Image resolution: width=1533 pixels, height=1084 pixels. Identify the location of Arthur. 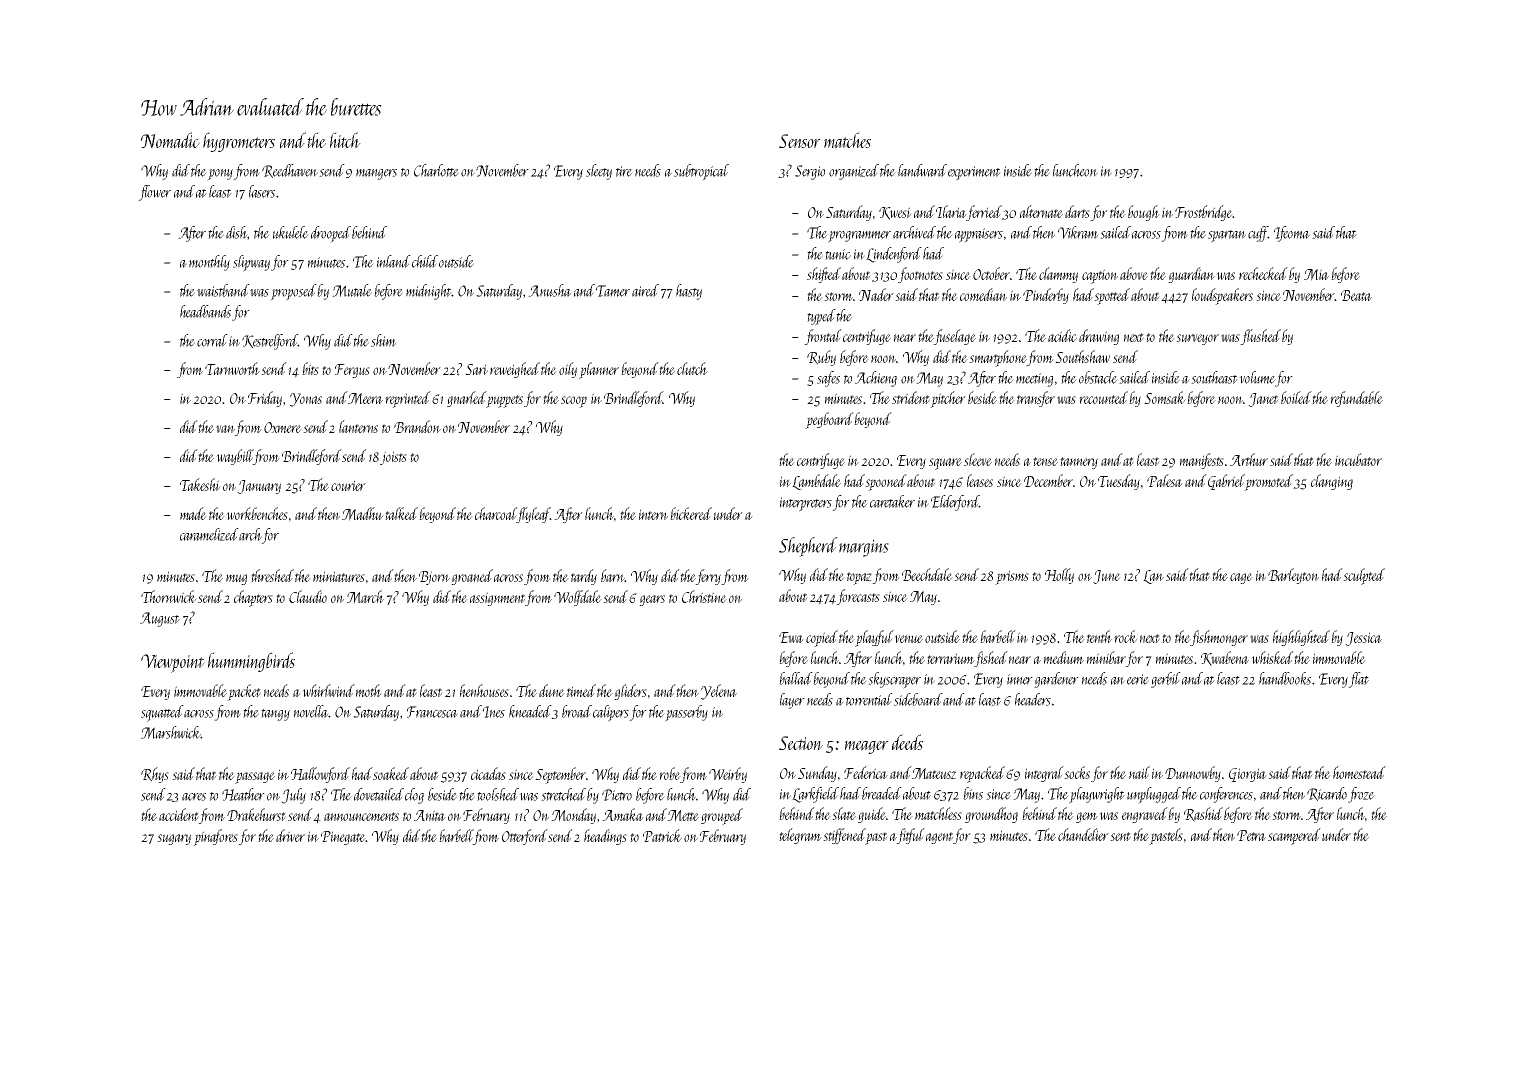
(1249, 459).
